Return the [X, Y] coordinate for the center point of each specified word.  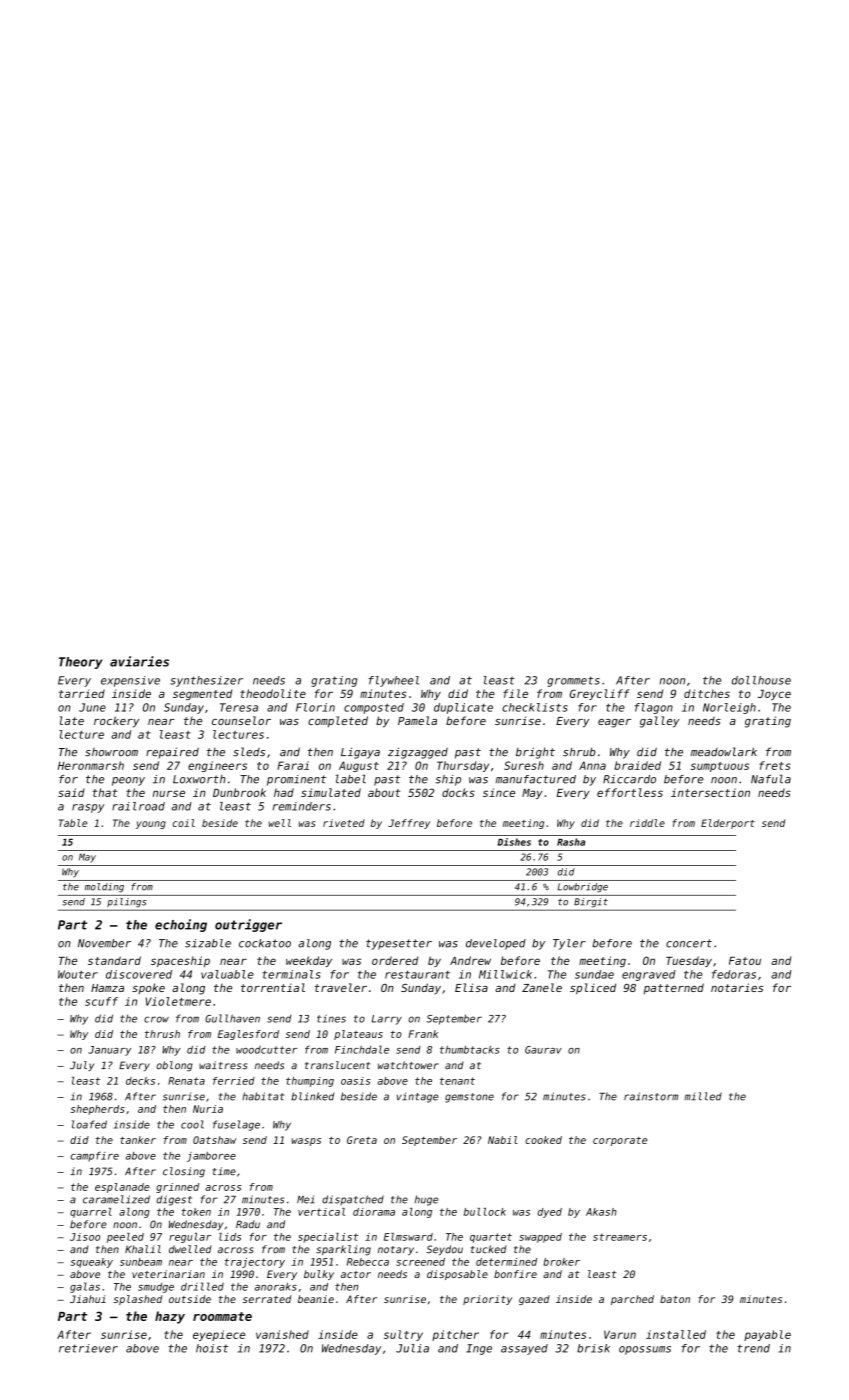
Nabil [503, 1140]
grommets [573, 681]
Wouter [78, 974]
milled [703, 1096]
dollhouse [761, 680]
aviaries [139, 661]
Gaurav [543, 1050]
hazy [170, 1317]
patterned [674, 988]
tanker [138, 1140]
